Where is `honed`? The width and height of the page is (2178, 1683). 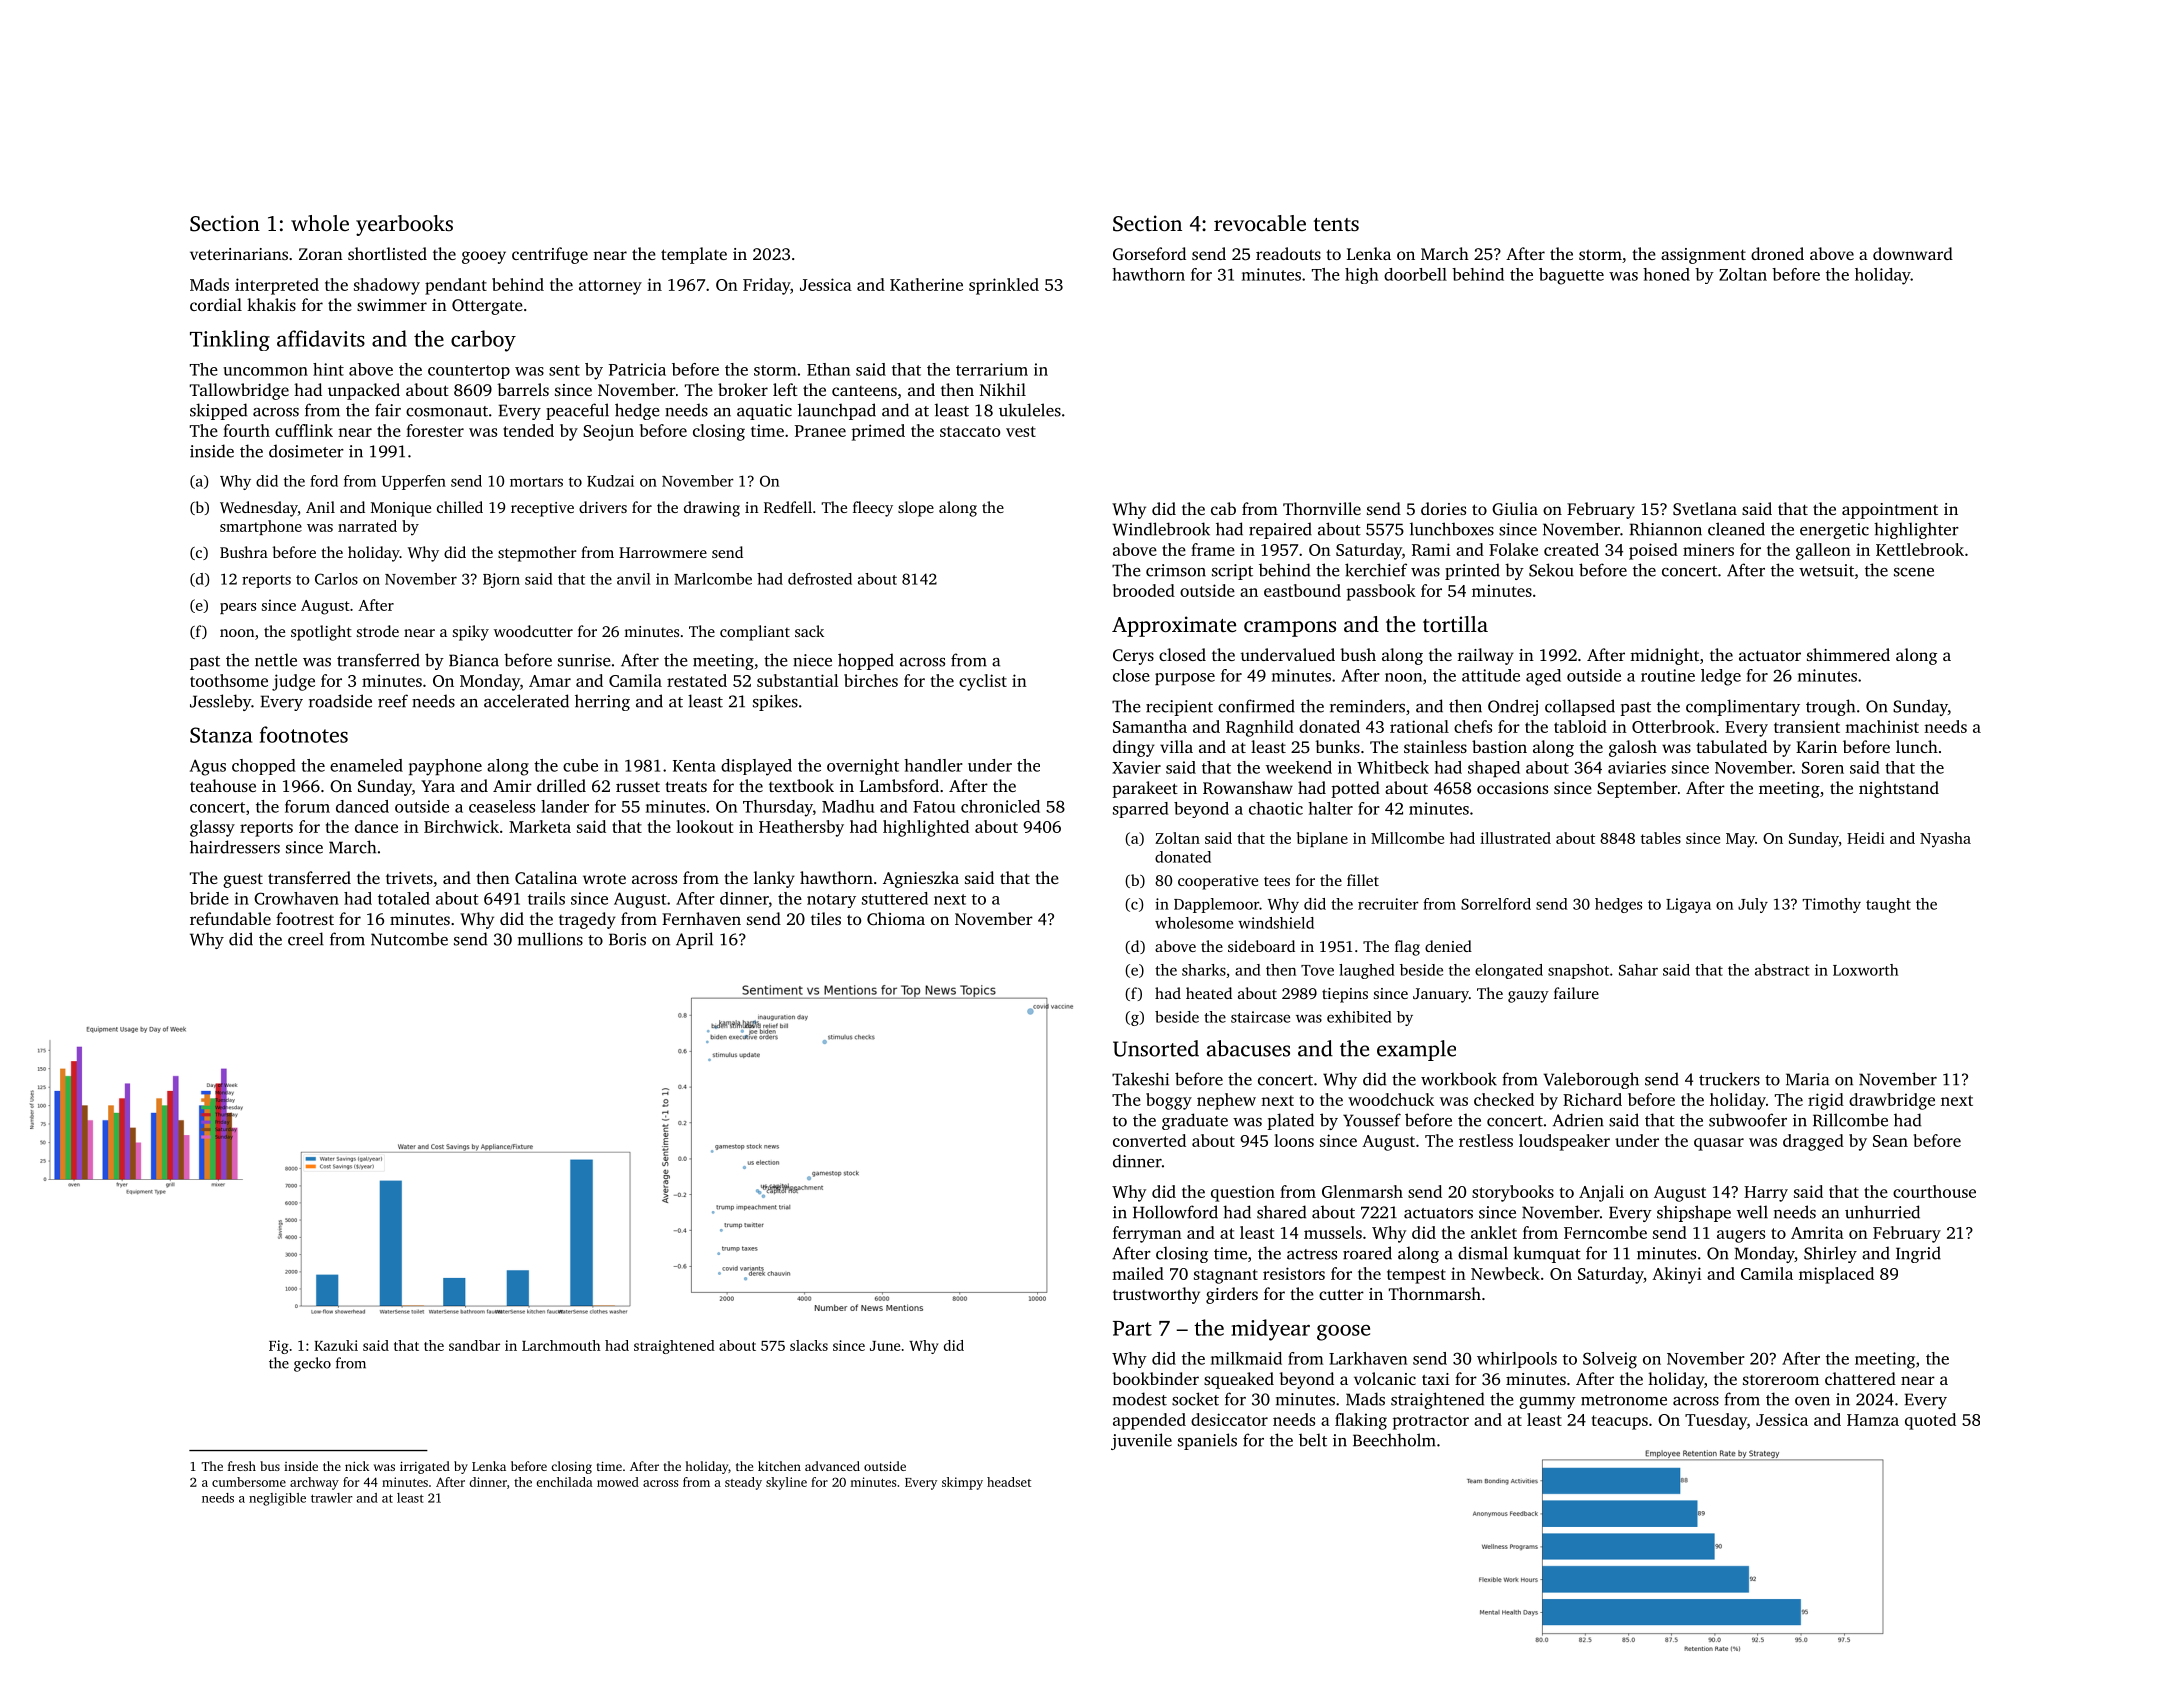
honed is located at coordinates (1666, 274).
